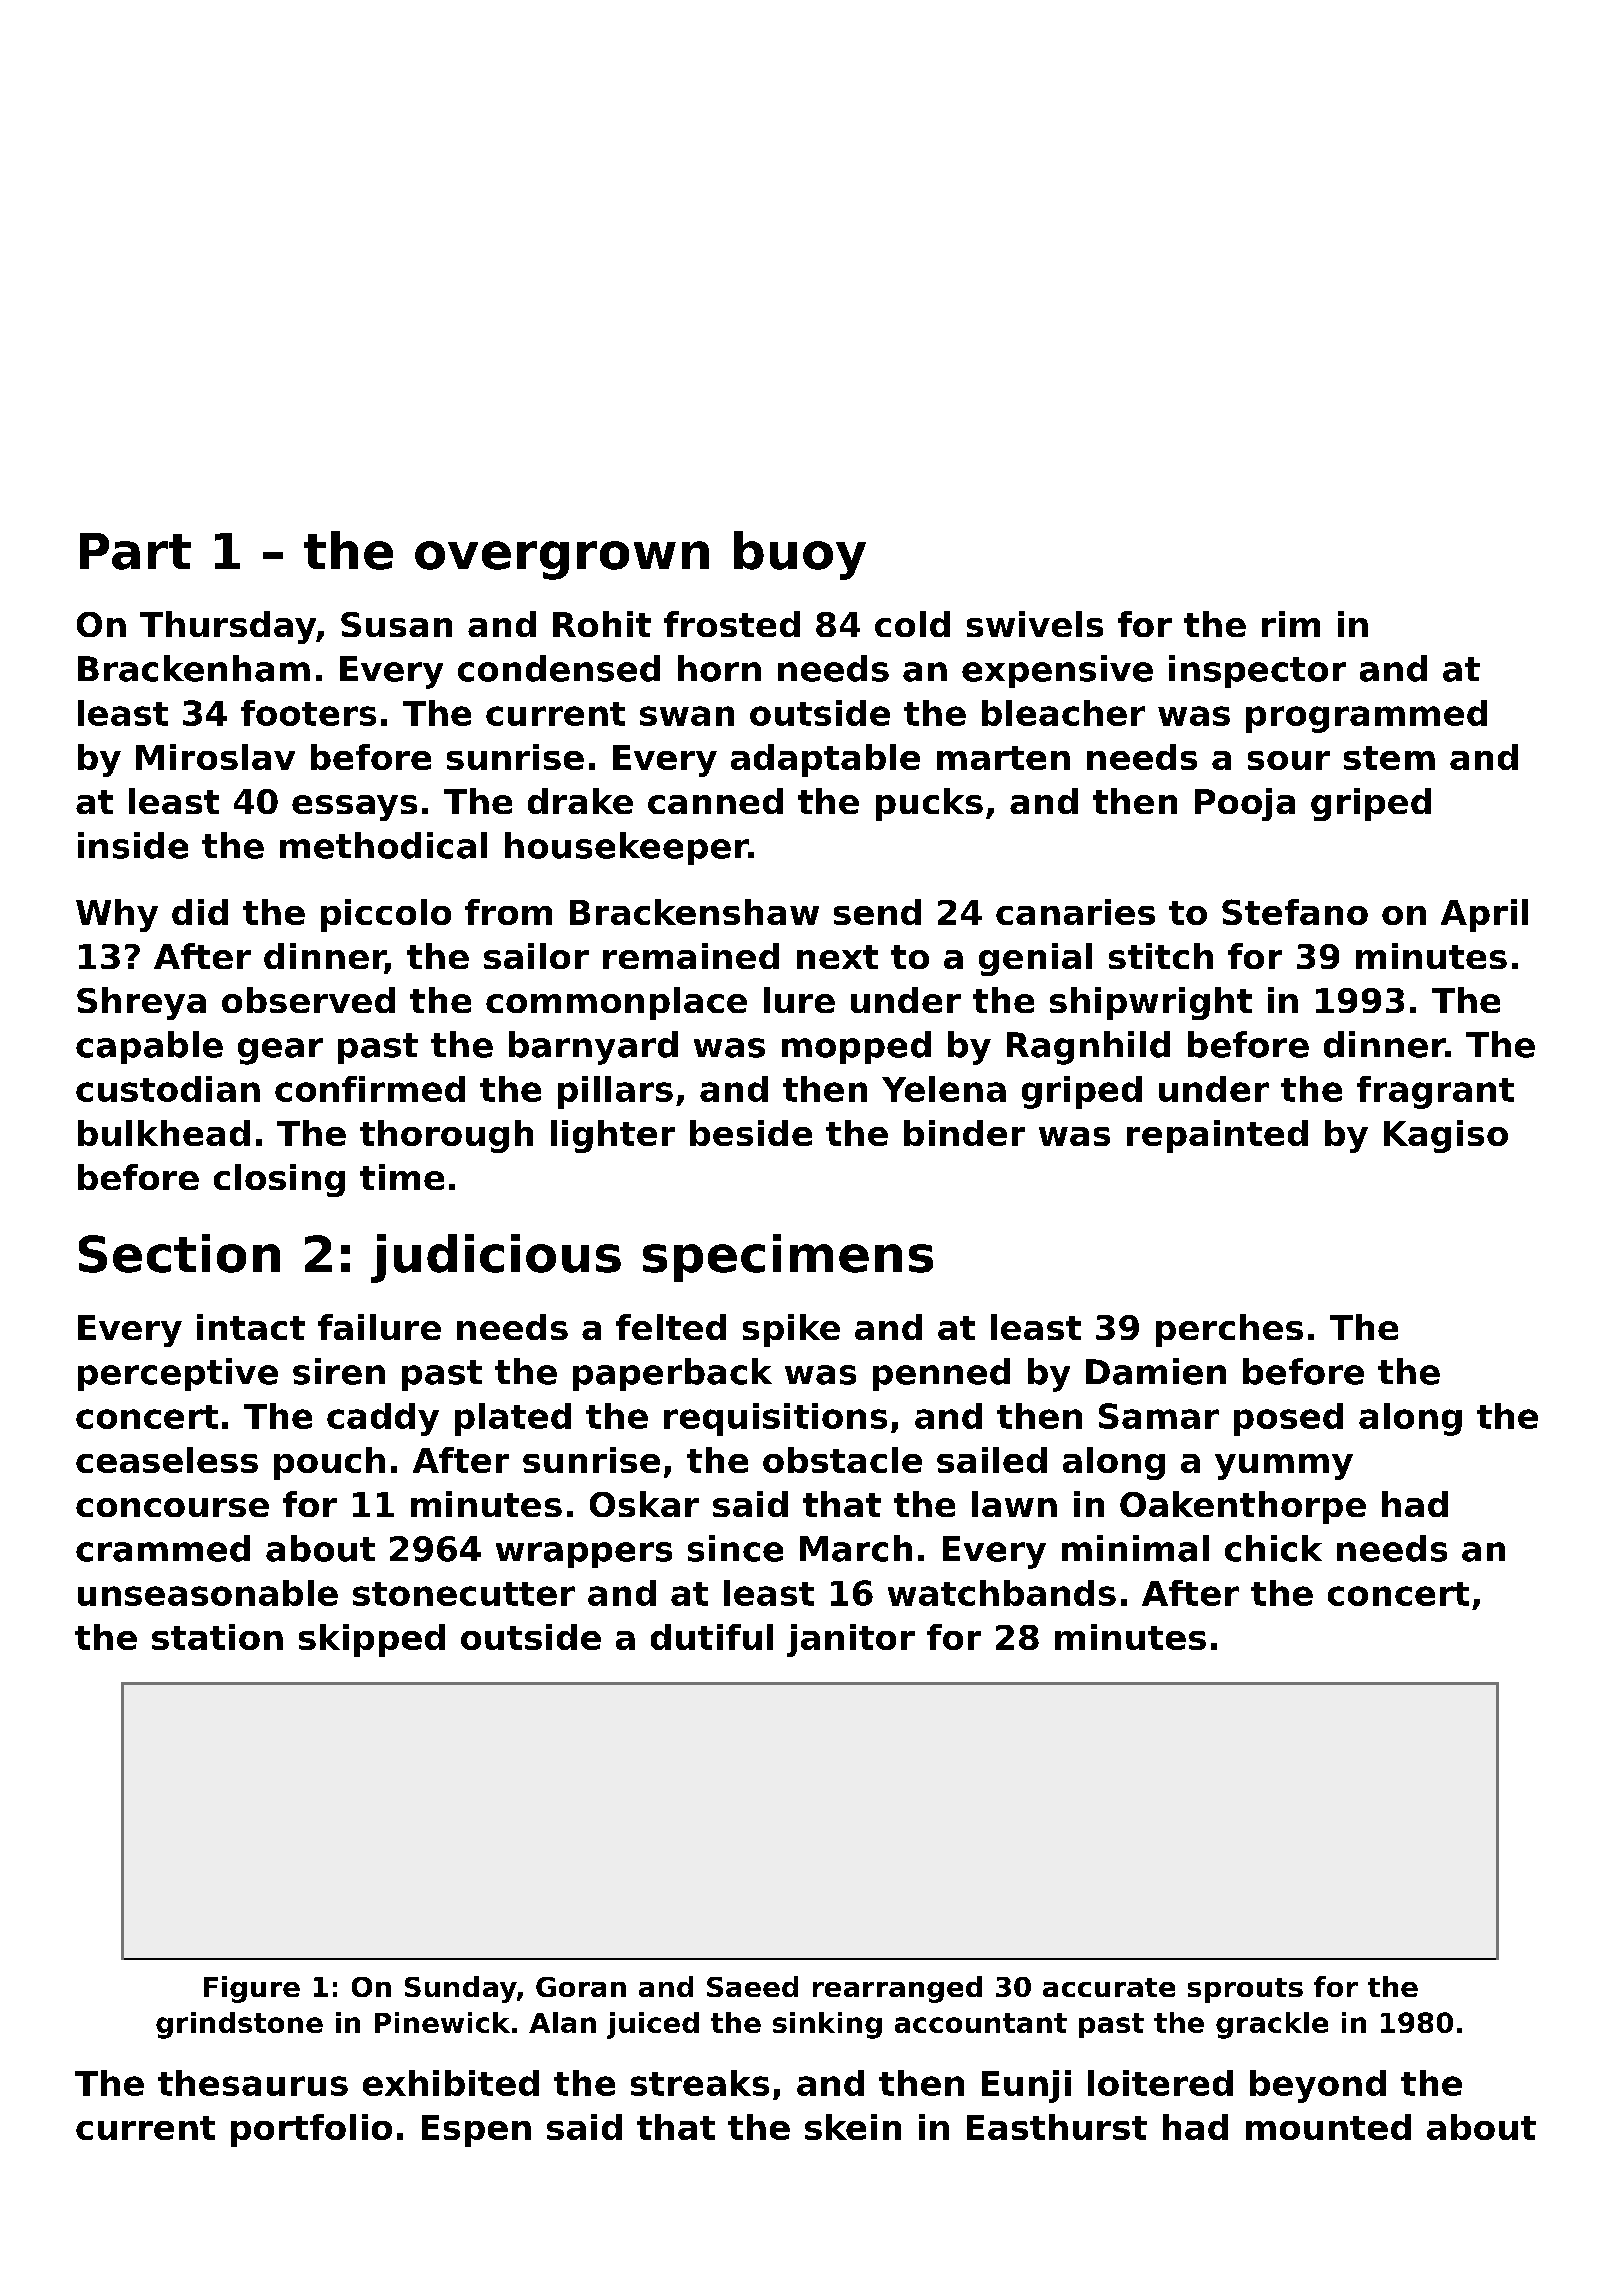  Describe the element at coordinates (1289, 760) in the image. I see `sour` at that location.
